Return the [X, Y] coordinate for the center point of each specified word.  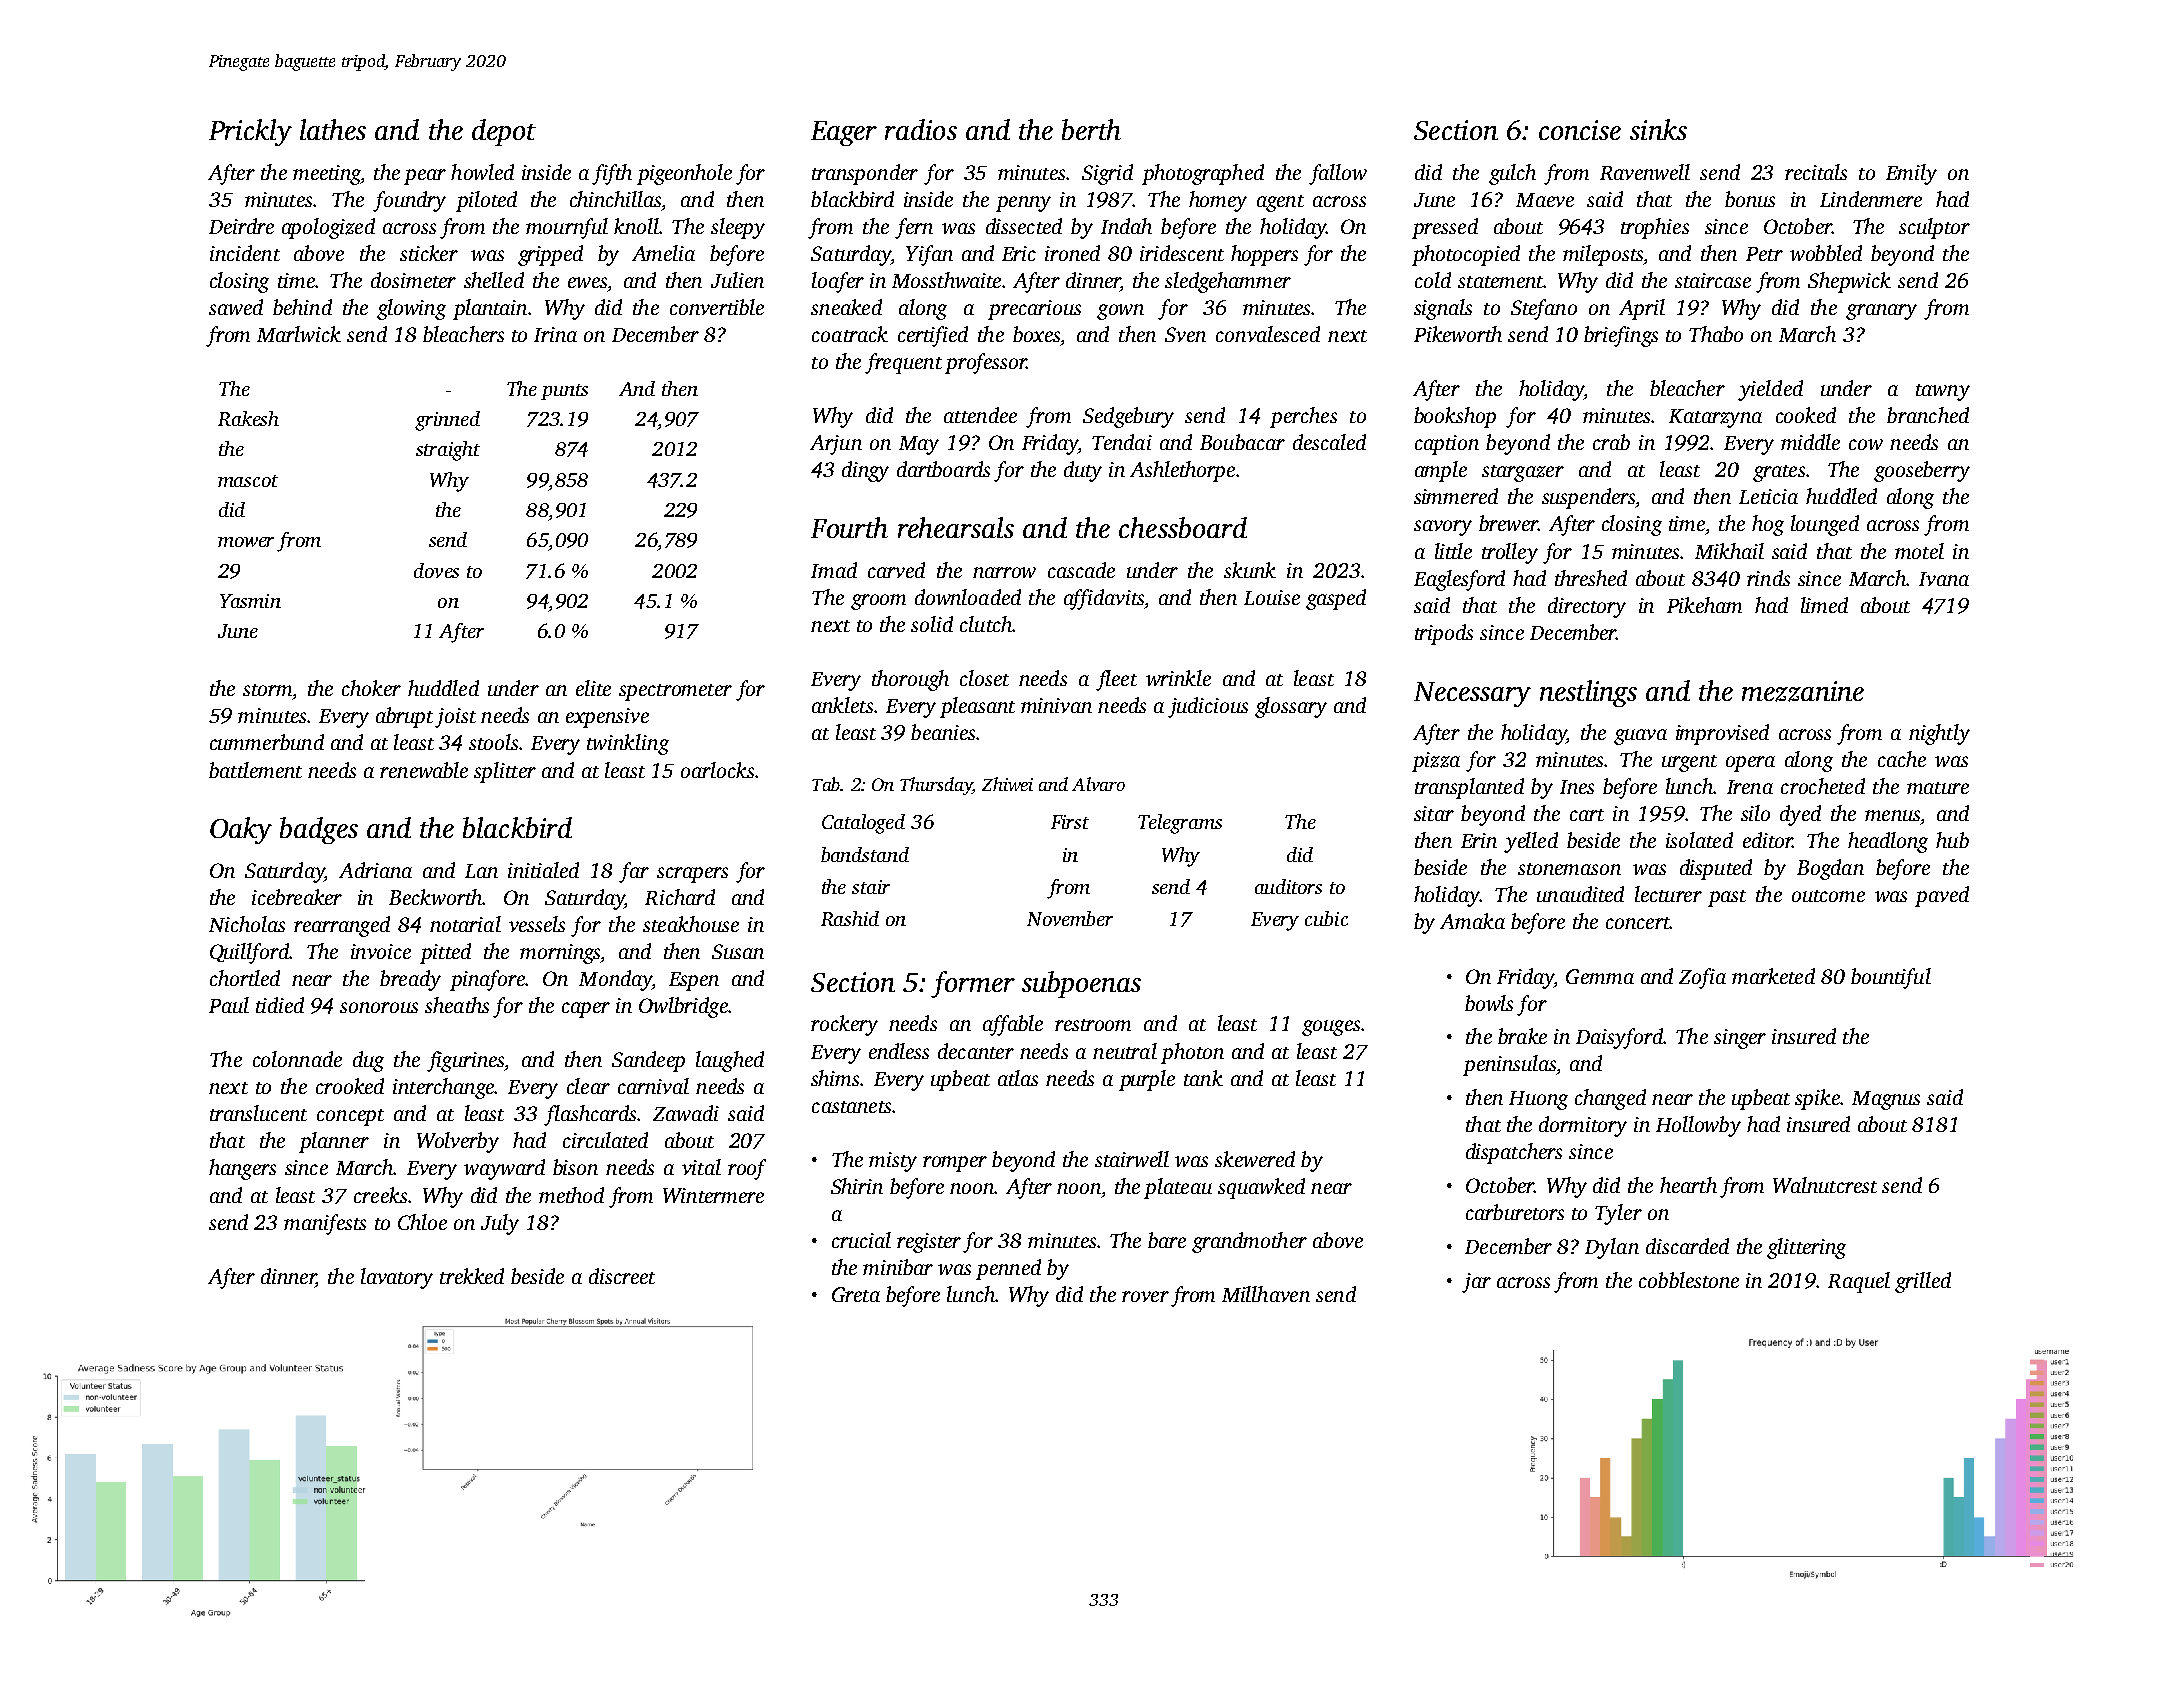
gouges [1331, 1028]
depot [504, 132]
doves [436, 570]
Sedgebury [1128, 417]
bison [575, 1167]
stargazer [1523, 473]
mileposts [1603, 255]
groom [878, 602]
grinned [447, 421]
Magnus [1886, 1100]
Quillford [249, 953]
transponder [865, 174]
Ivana [1944, 579]
